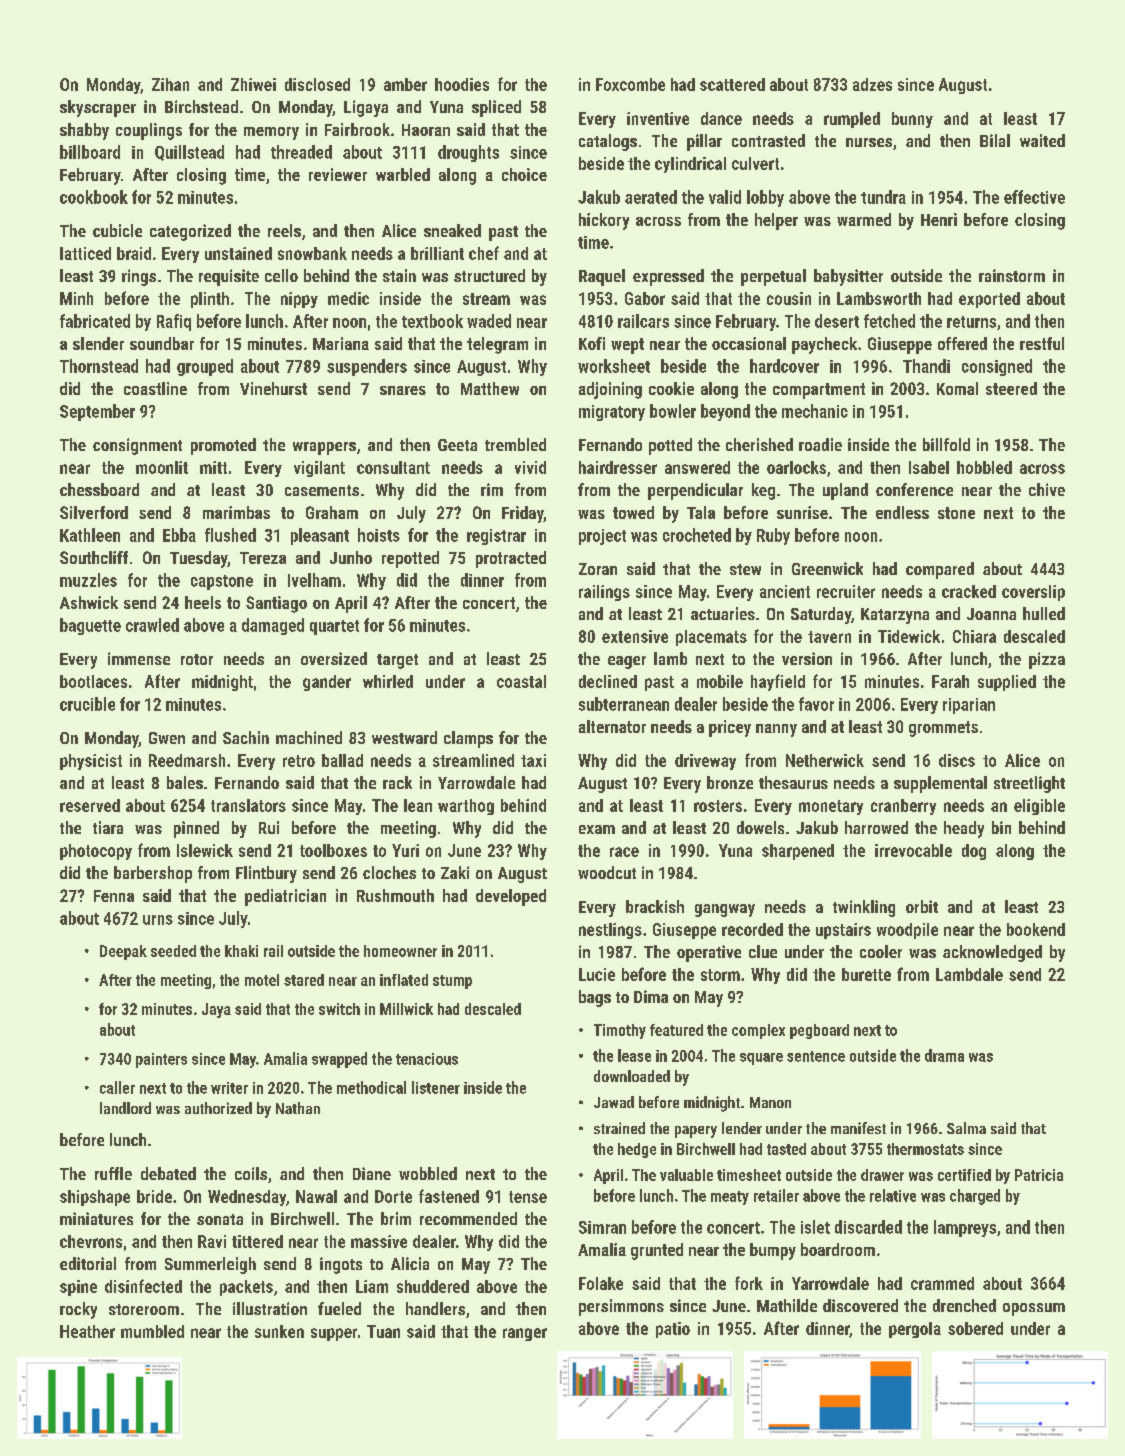 The width and height of the page is (1125, 1456). What do you see at coordinates (190, 232) in the page?
I see `categorized` at bounding box center [190, 232].
